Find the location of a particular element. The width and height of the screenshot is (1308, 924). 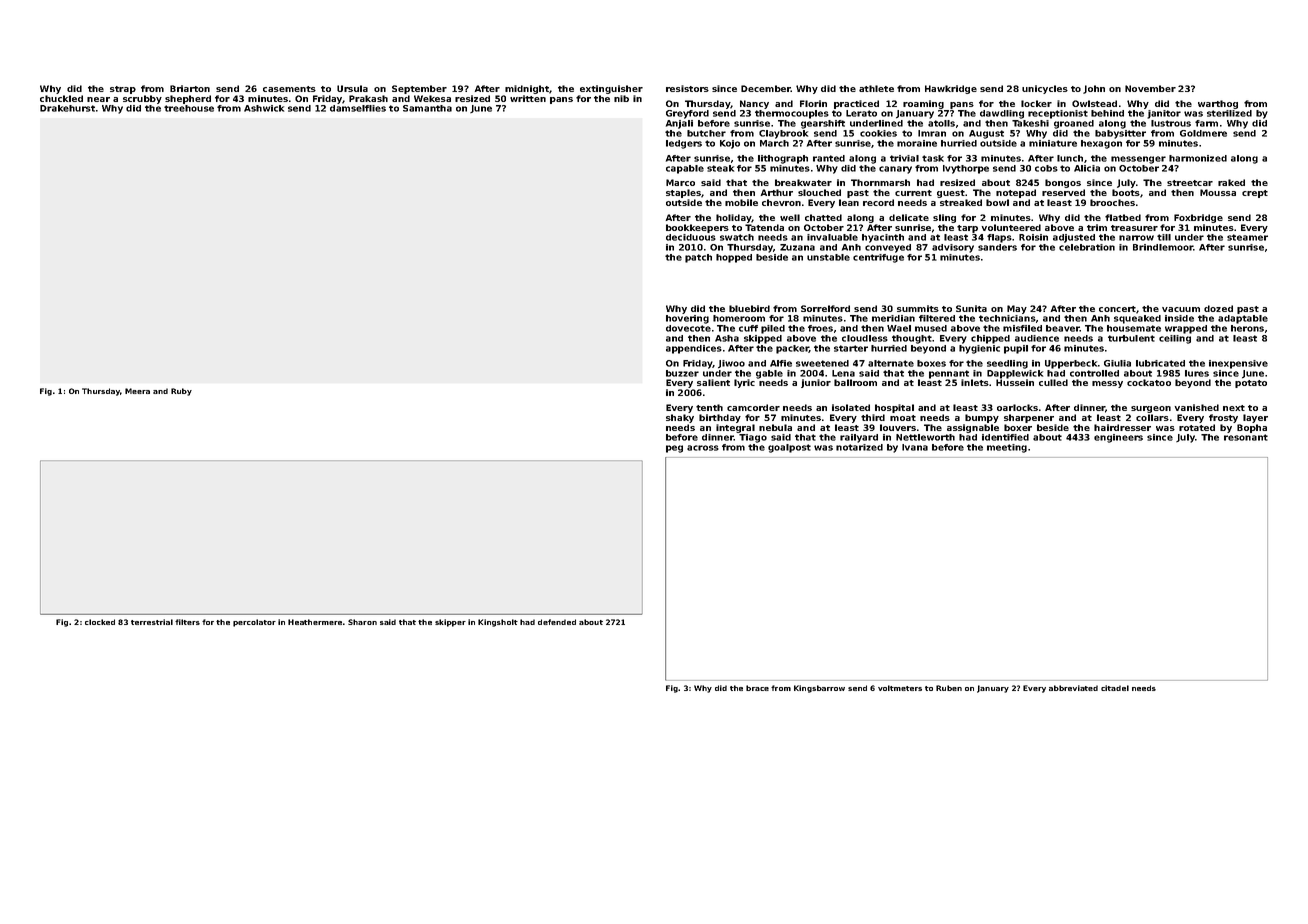

casements is located at coordinates (289, 89).
